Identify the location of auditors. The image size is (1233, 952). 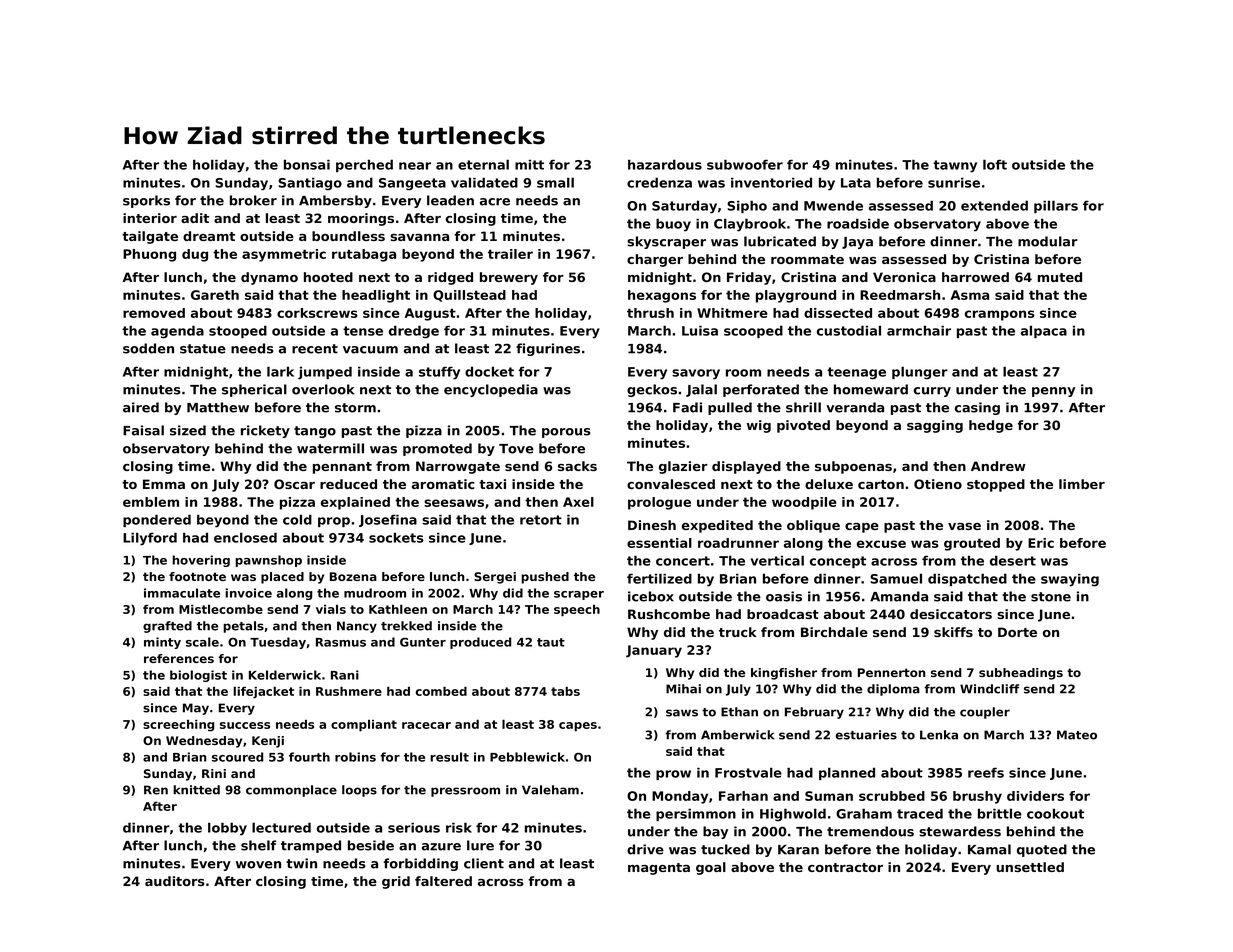
(175, 881).
